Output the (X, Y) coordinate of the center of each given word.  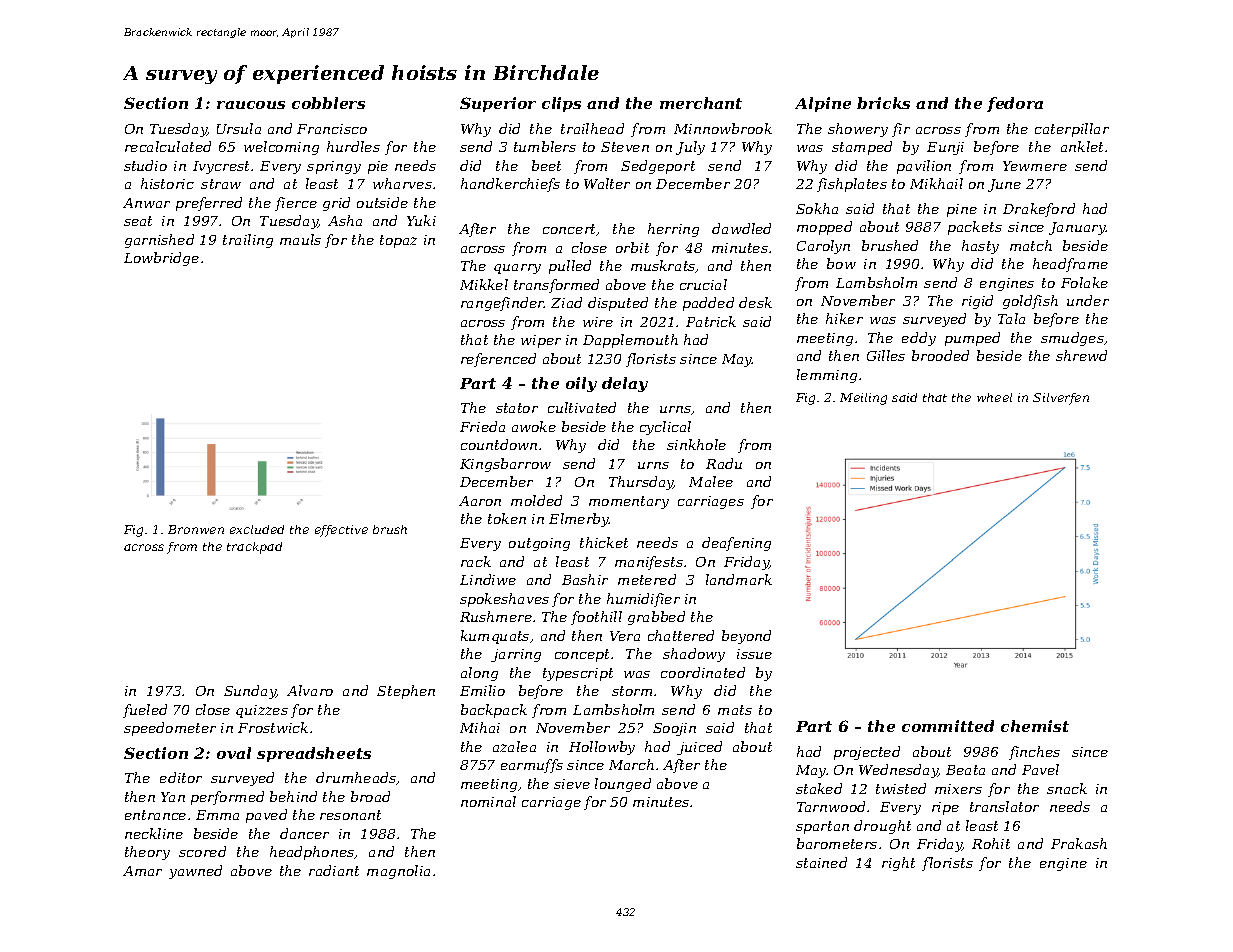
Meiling (863, 399)
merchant (701, 103)
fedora (1015, 104)
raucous (251, 105)
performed (227, 798)
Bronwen (196, 529)
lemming (827, 376)
